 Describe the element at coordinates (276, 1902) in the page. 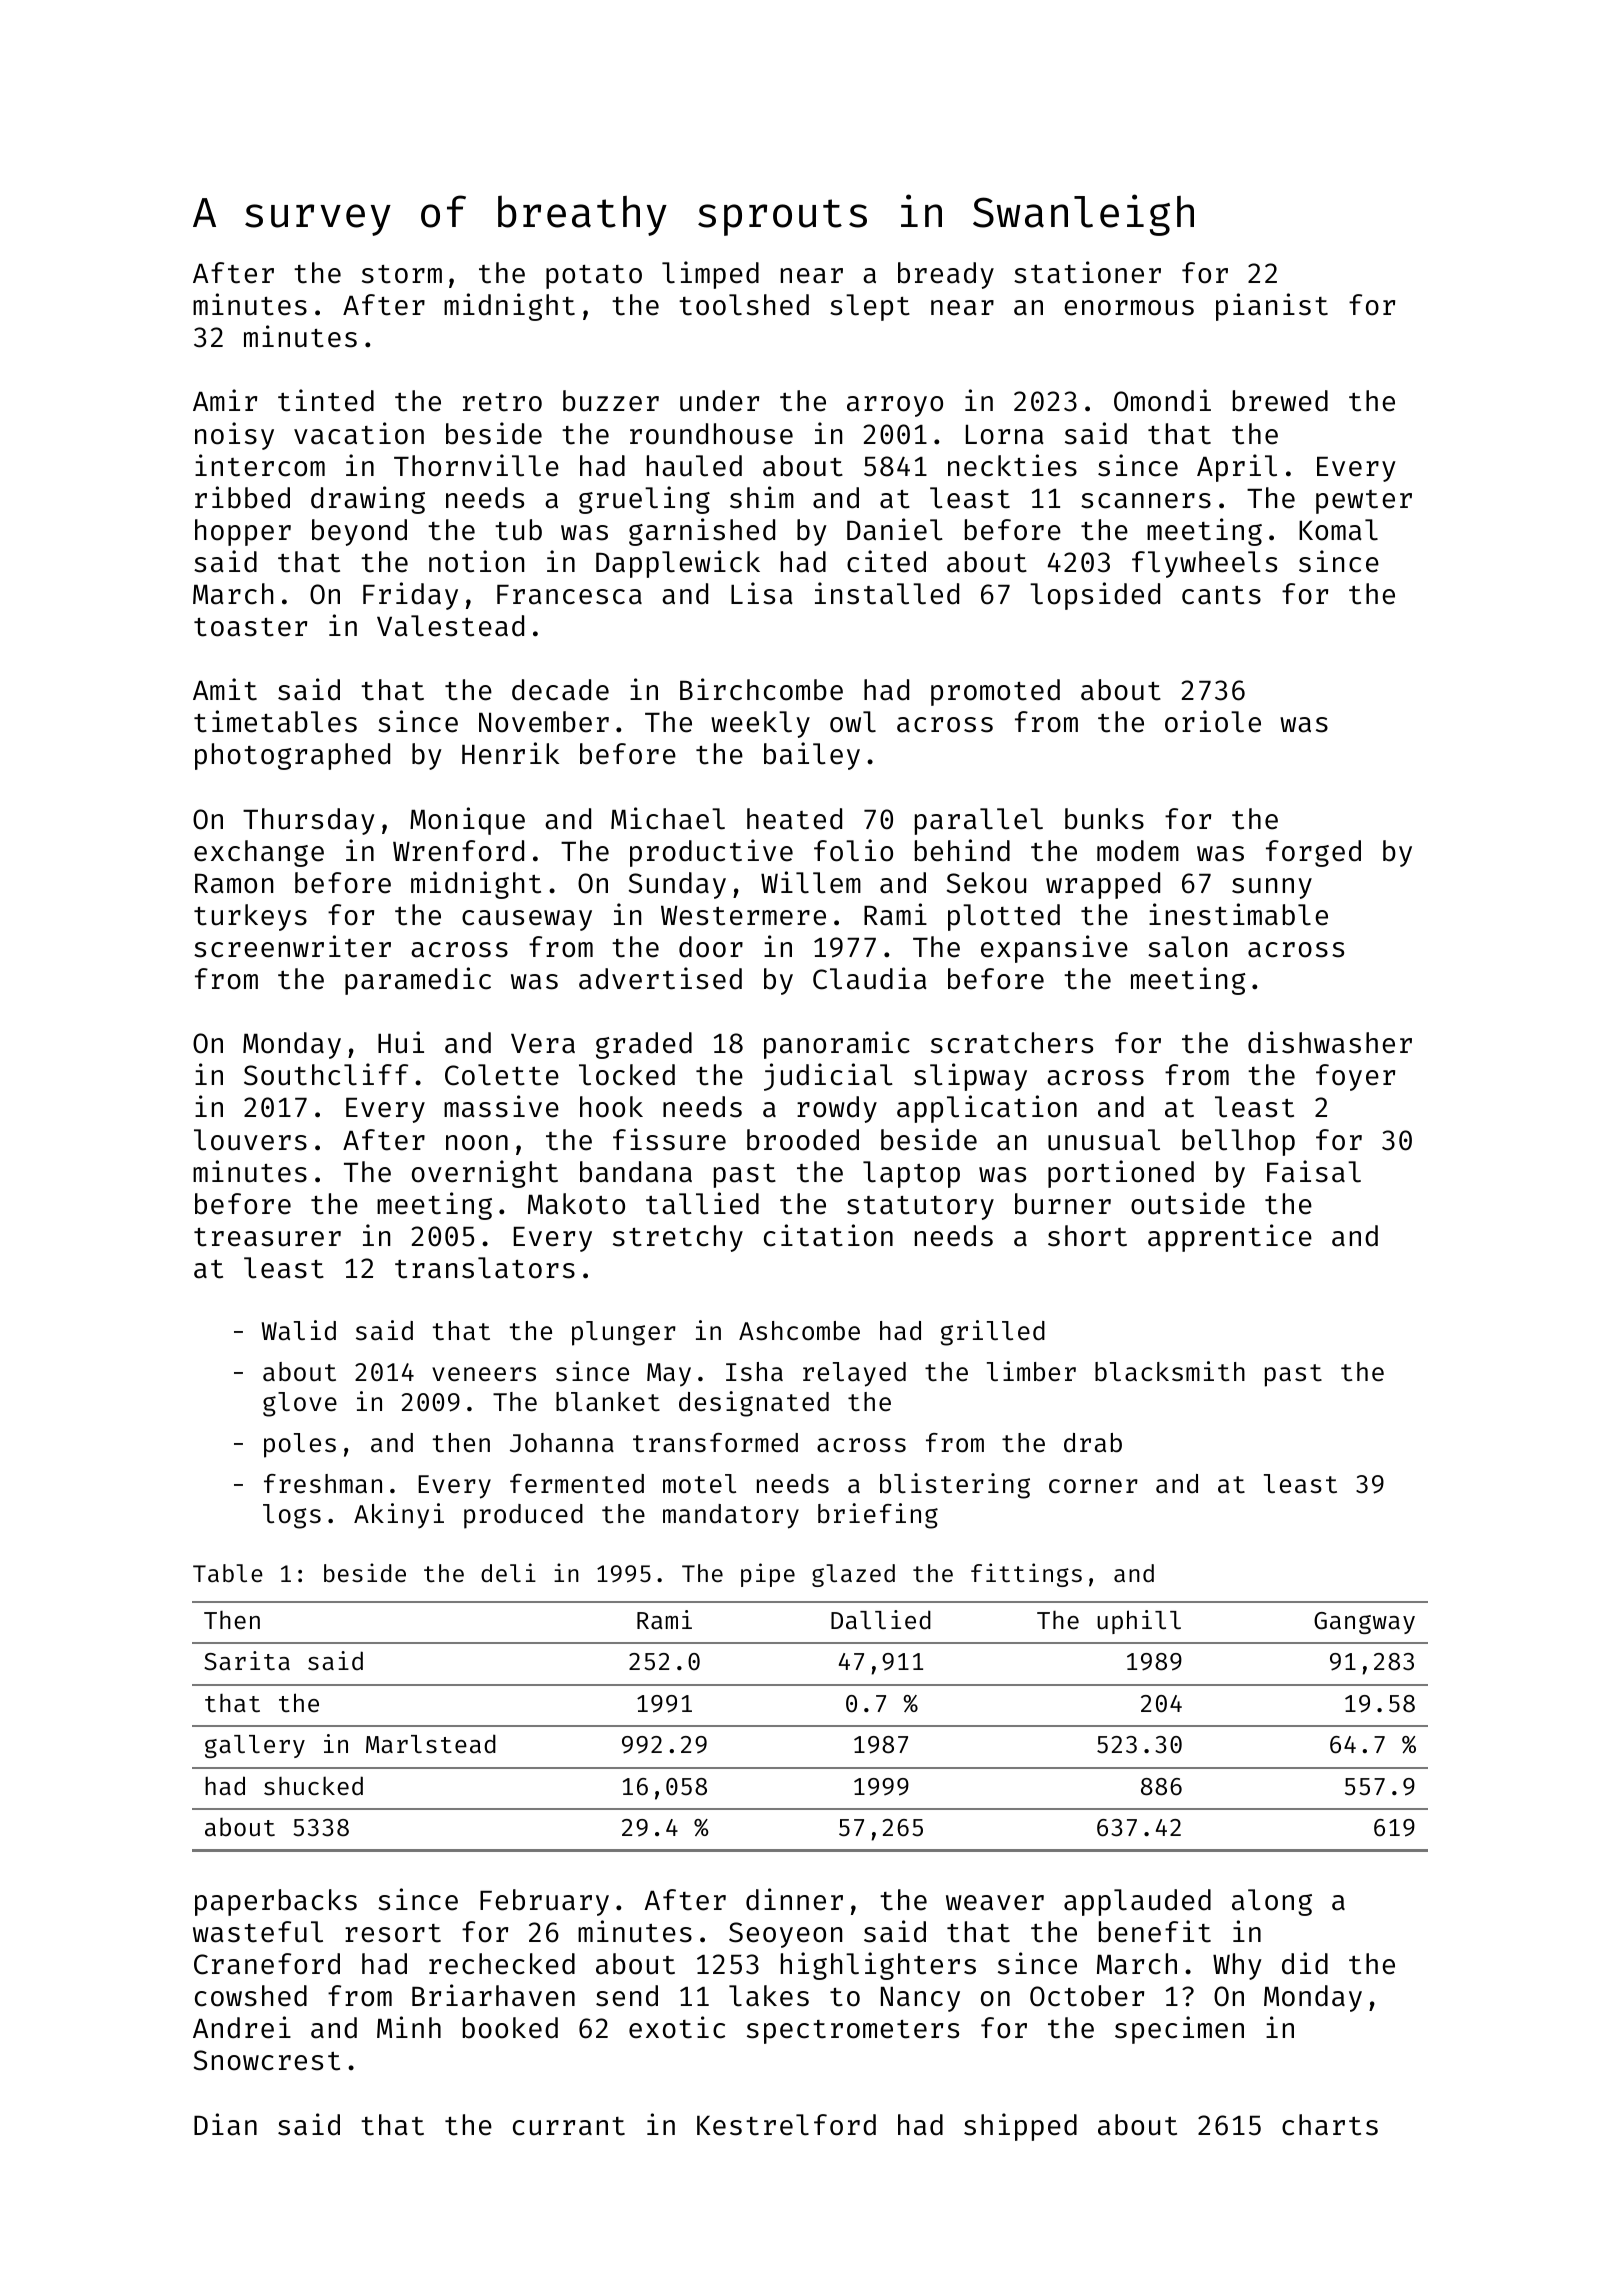

I see `paperbacks` at that location.
